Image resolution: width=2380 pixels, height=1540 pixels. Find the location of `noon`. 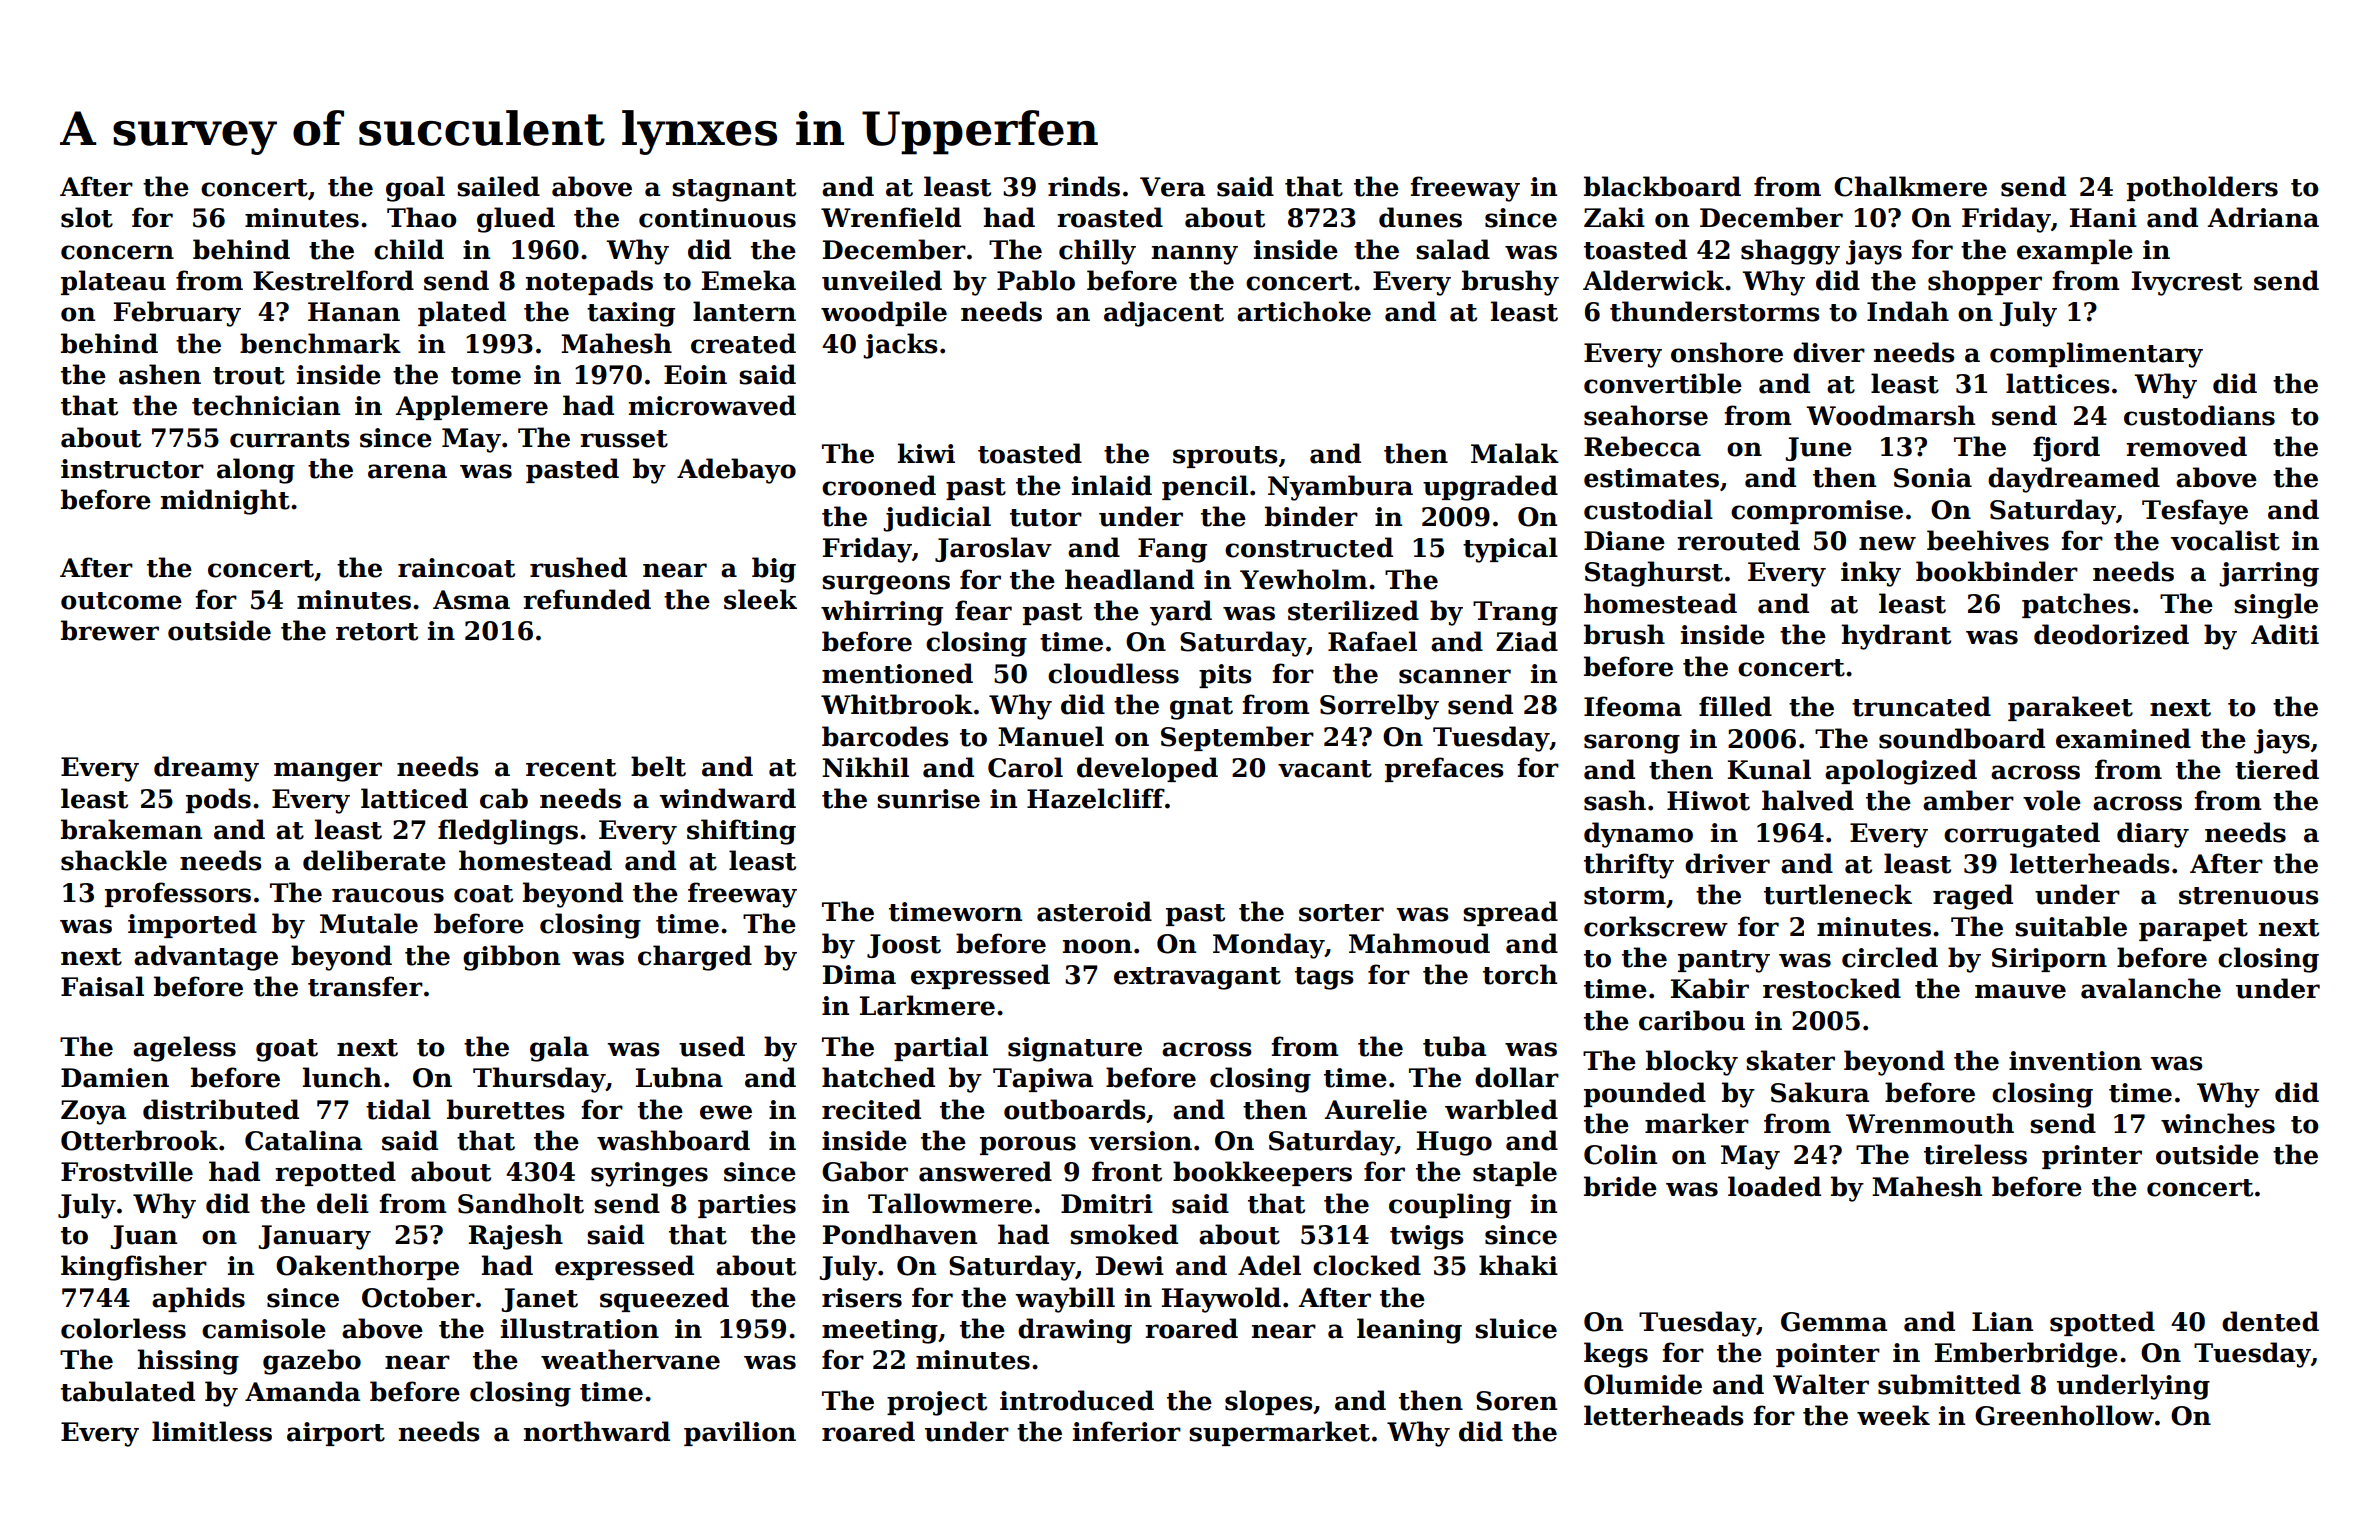

noon is located at coordinates (1097, 946).
